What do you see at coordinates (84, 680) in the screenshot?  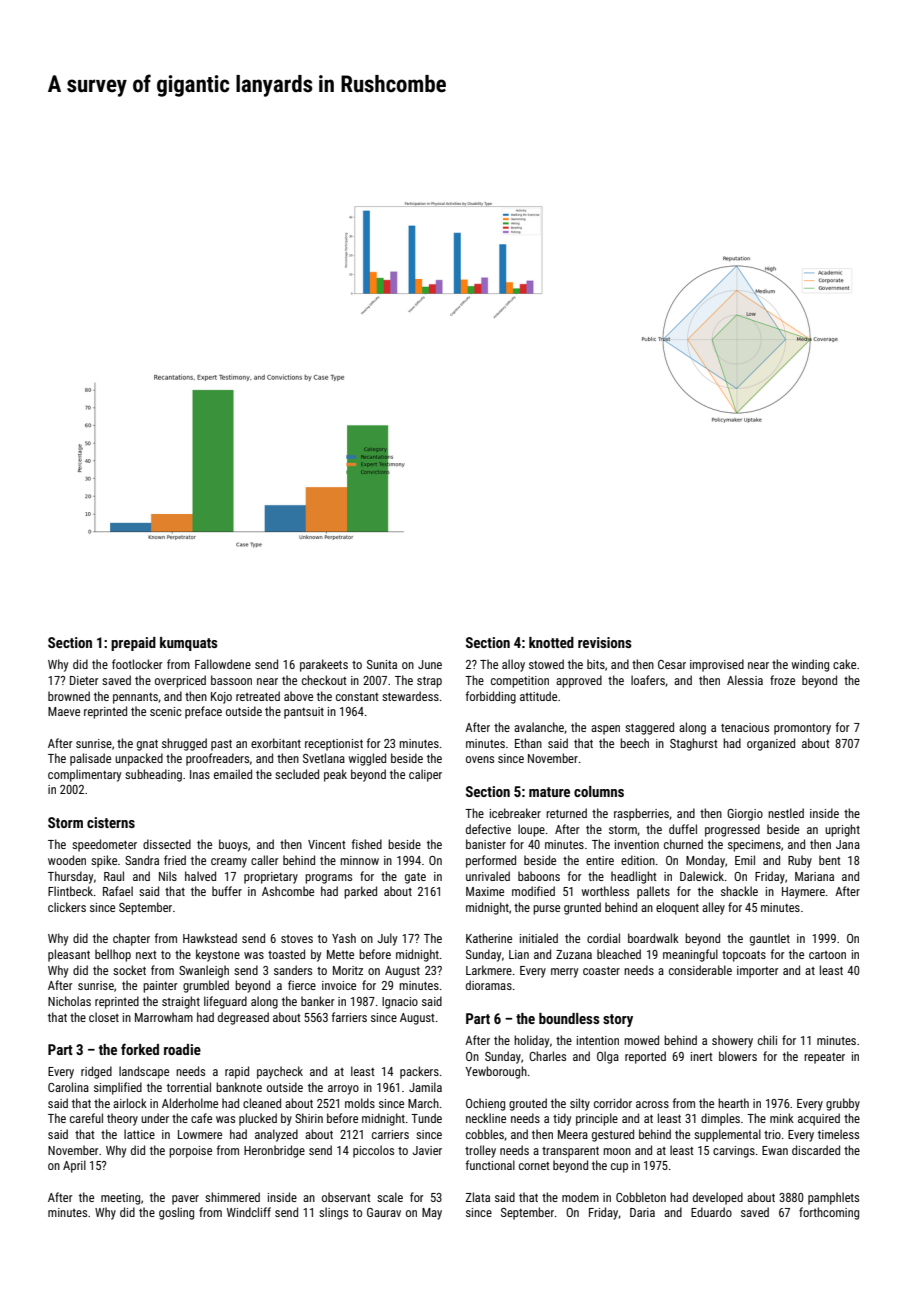 I see `Dieter` at bounding box center [84, 680].
